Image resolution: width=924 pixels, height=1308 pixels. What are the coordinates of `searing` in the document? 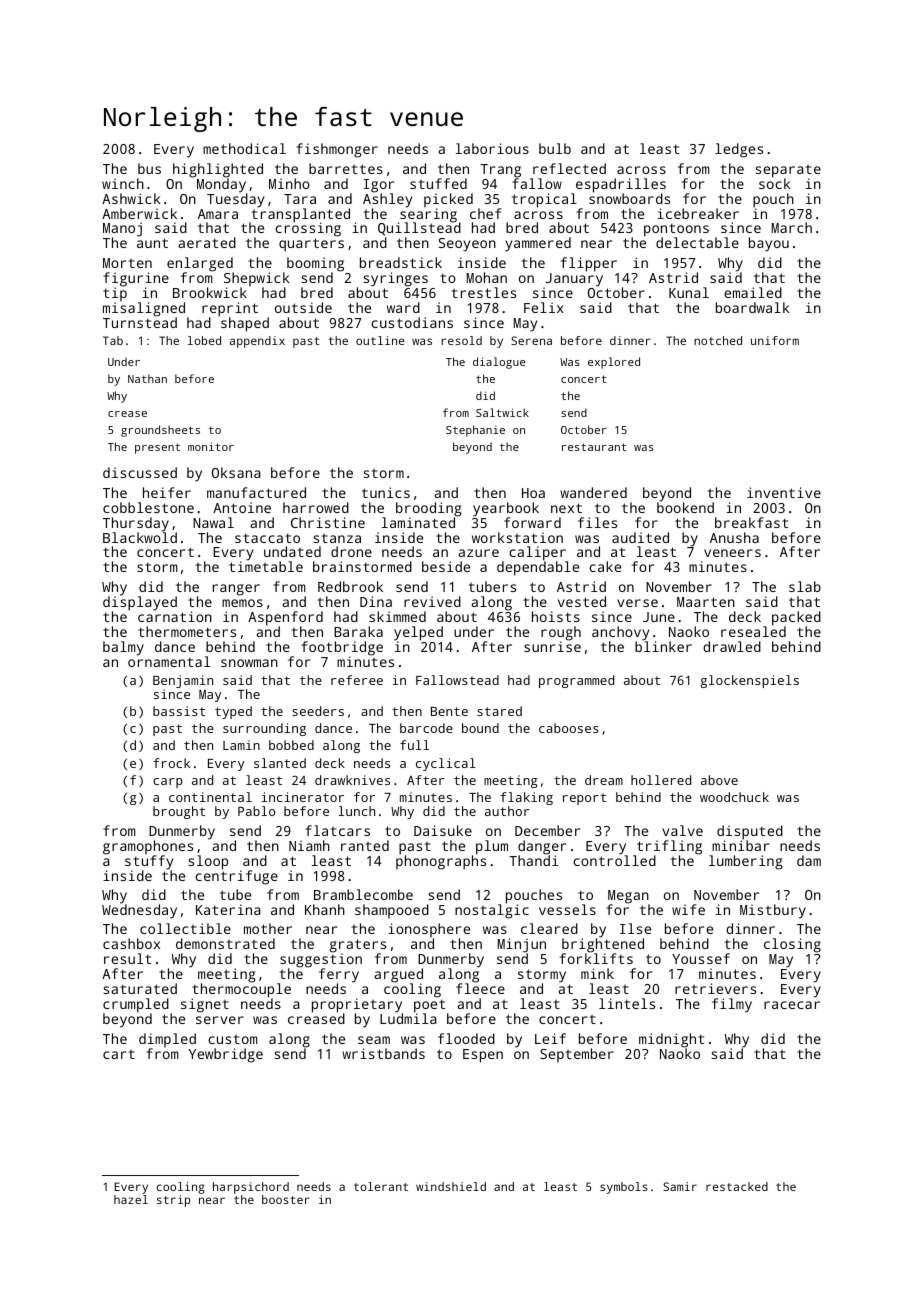 It's located at (427, 215).
